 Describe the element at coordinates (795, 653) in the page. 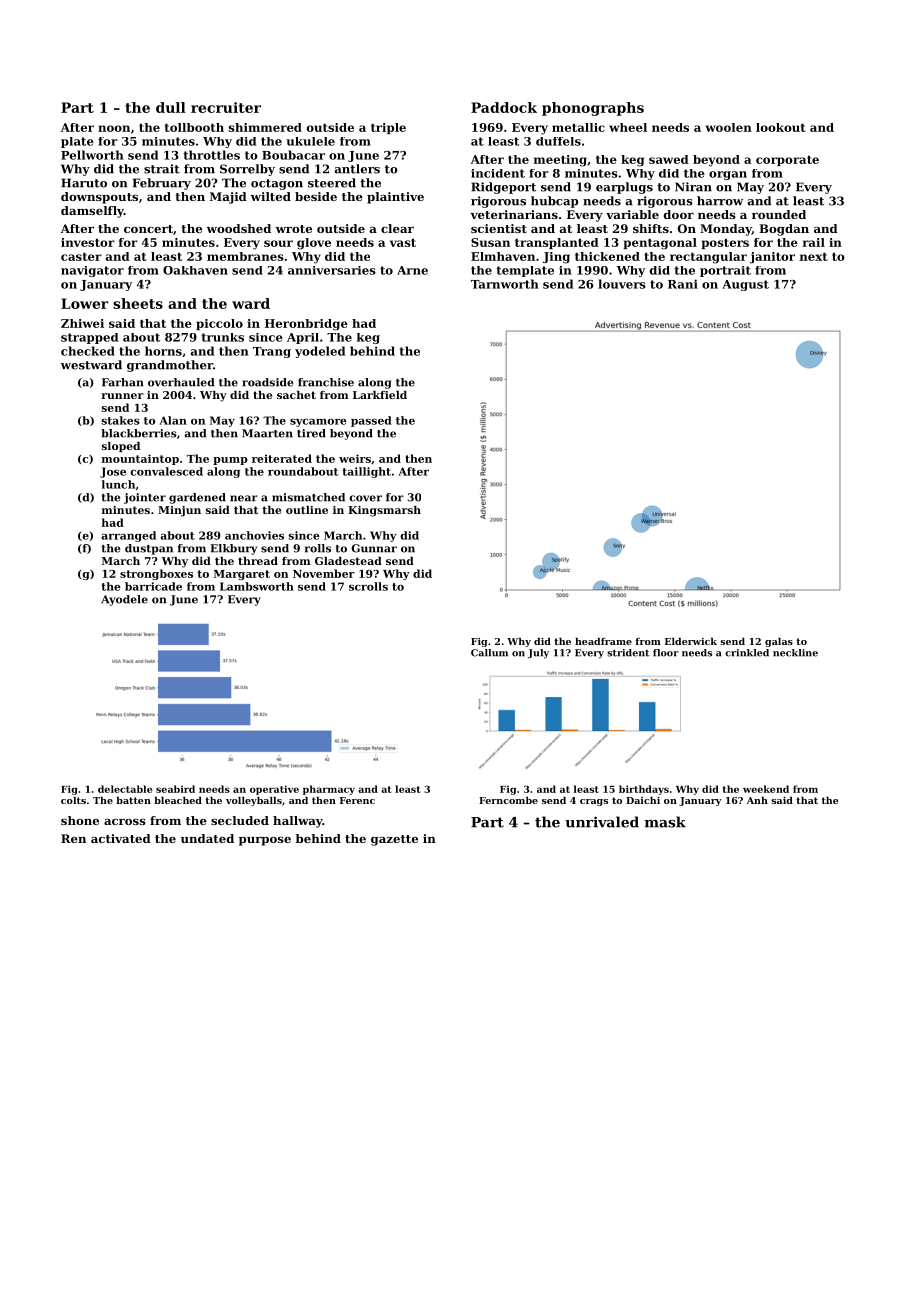

I see `neckline` at that location.
